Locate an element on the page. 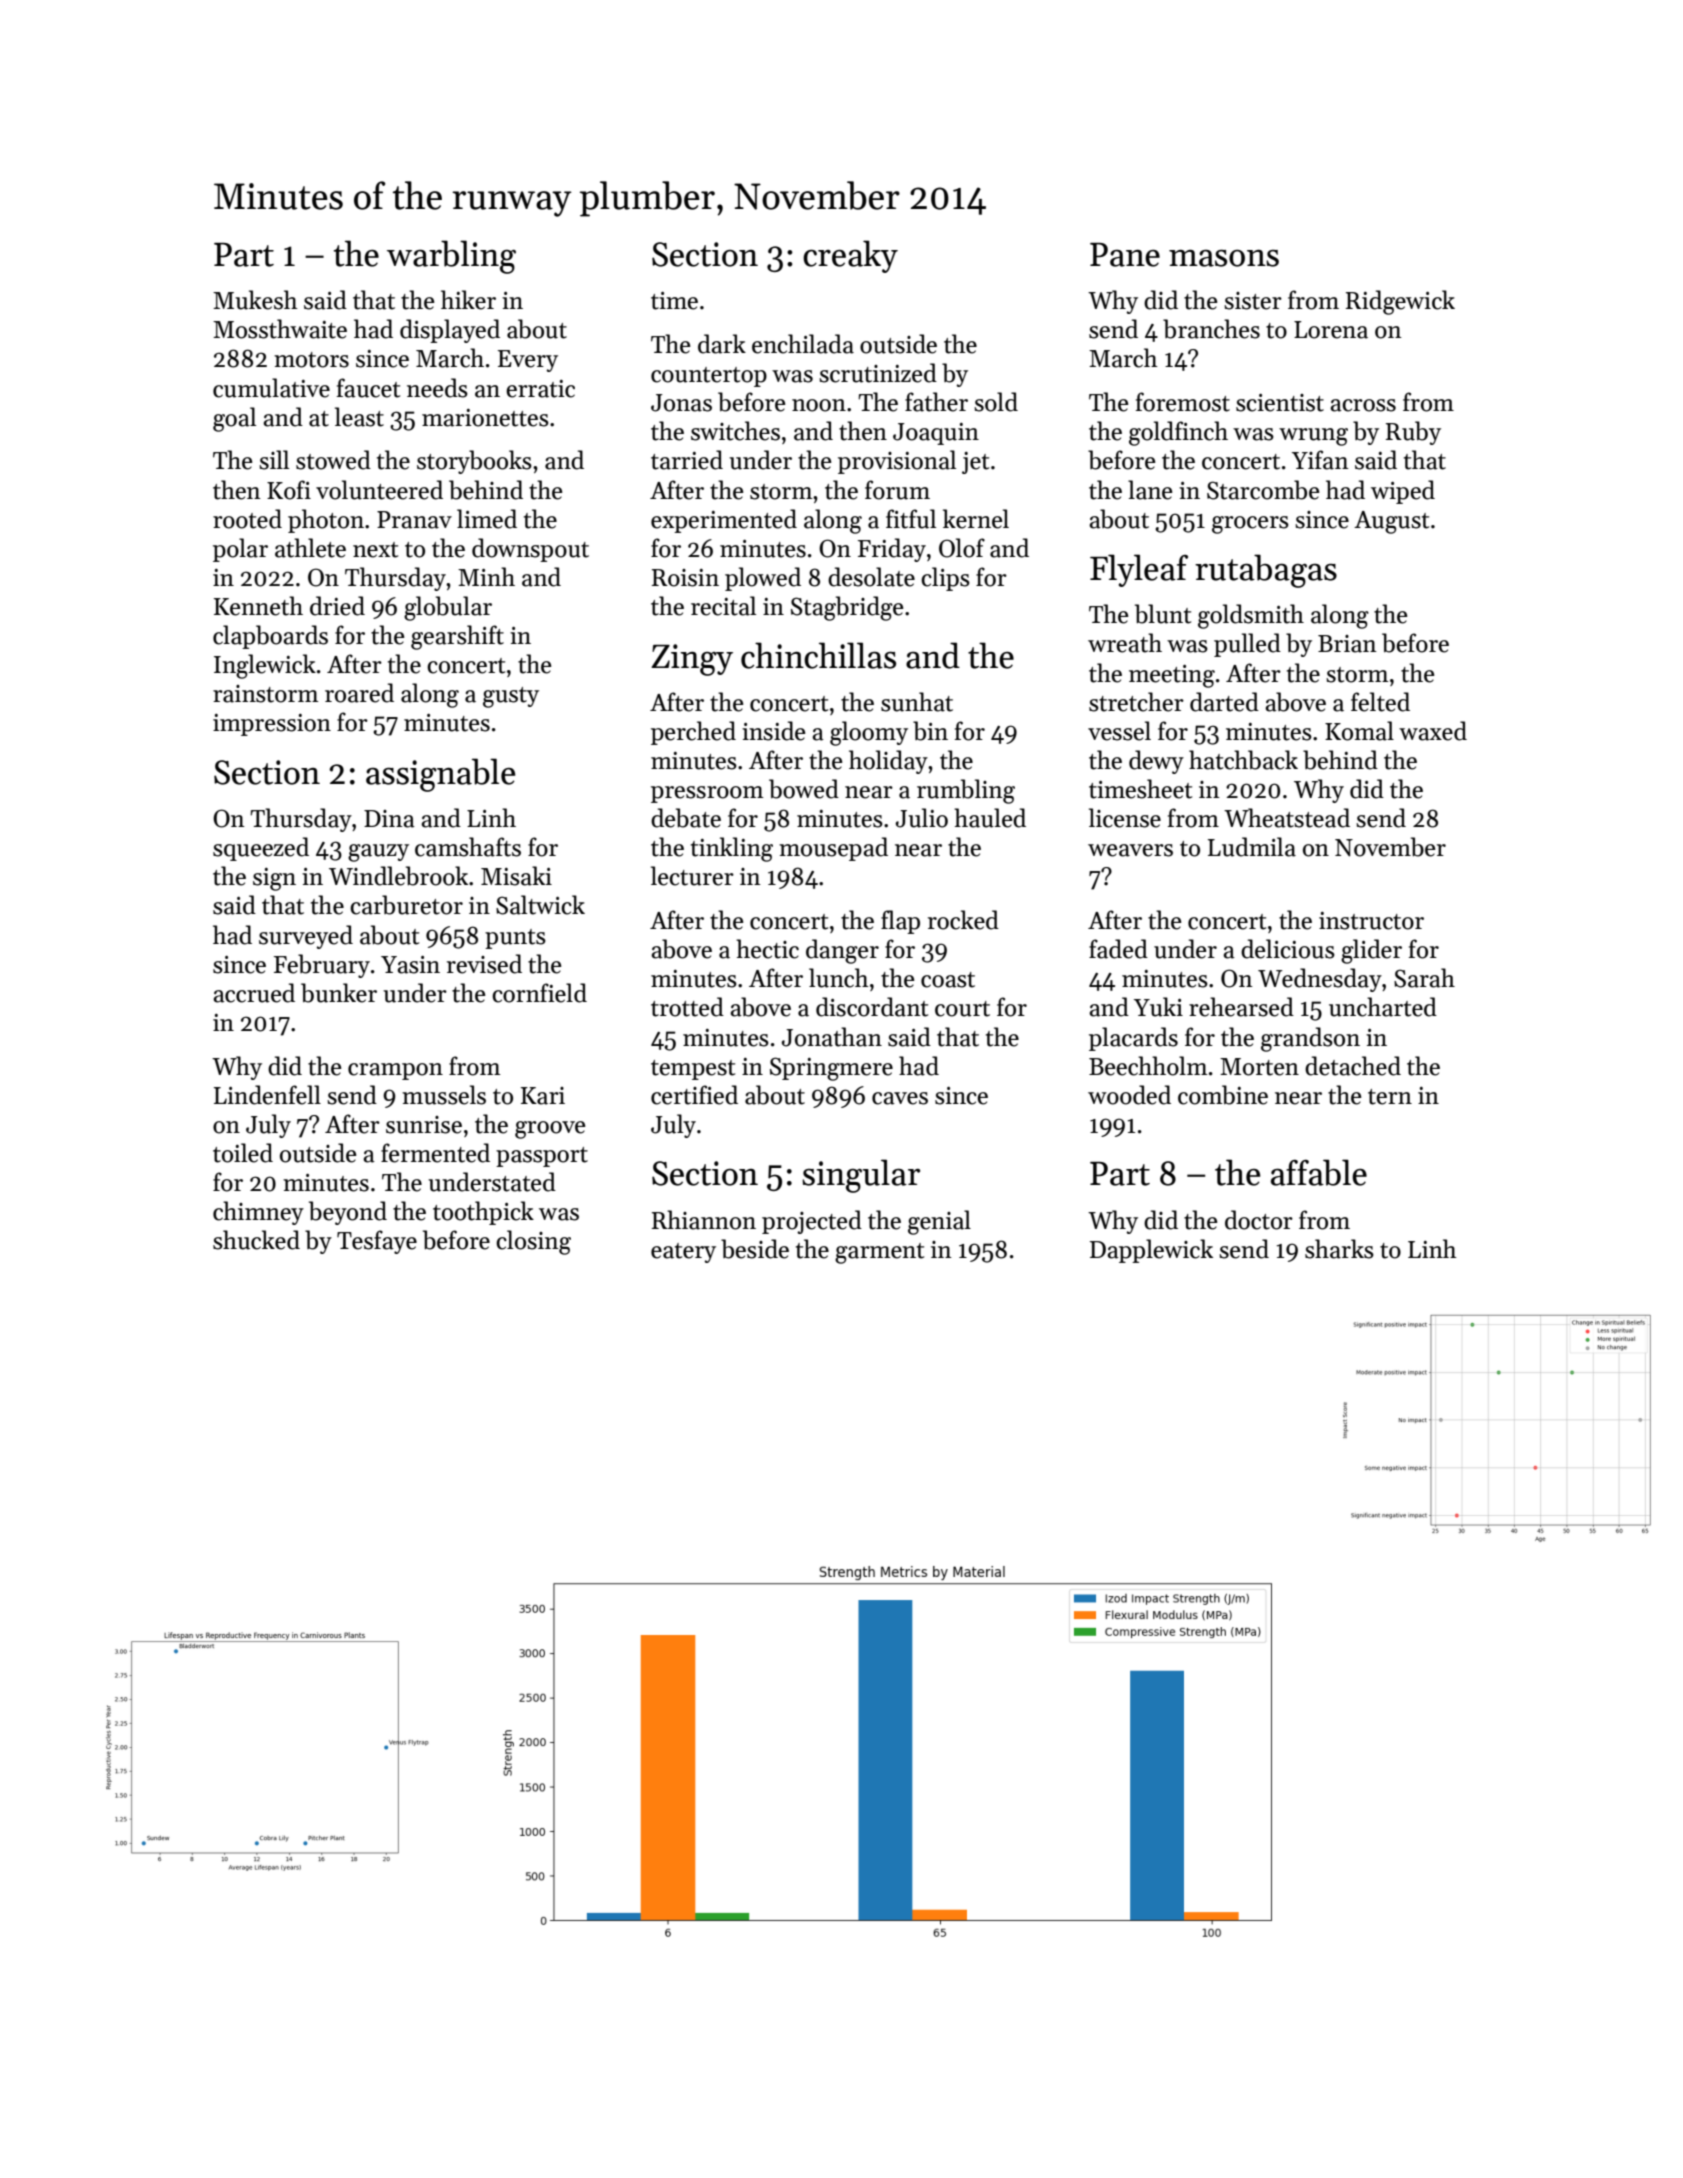  garment is located at coordinates (879, 1253).
